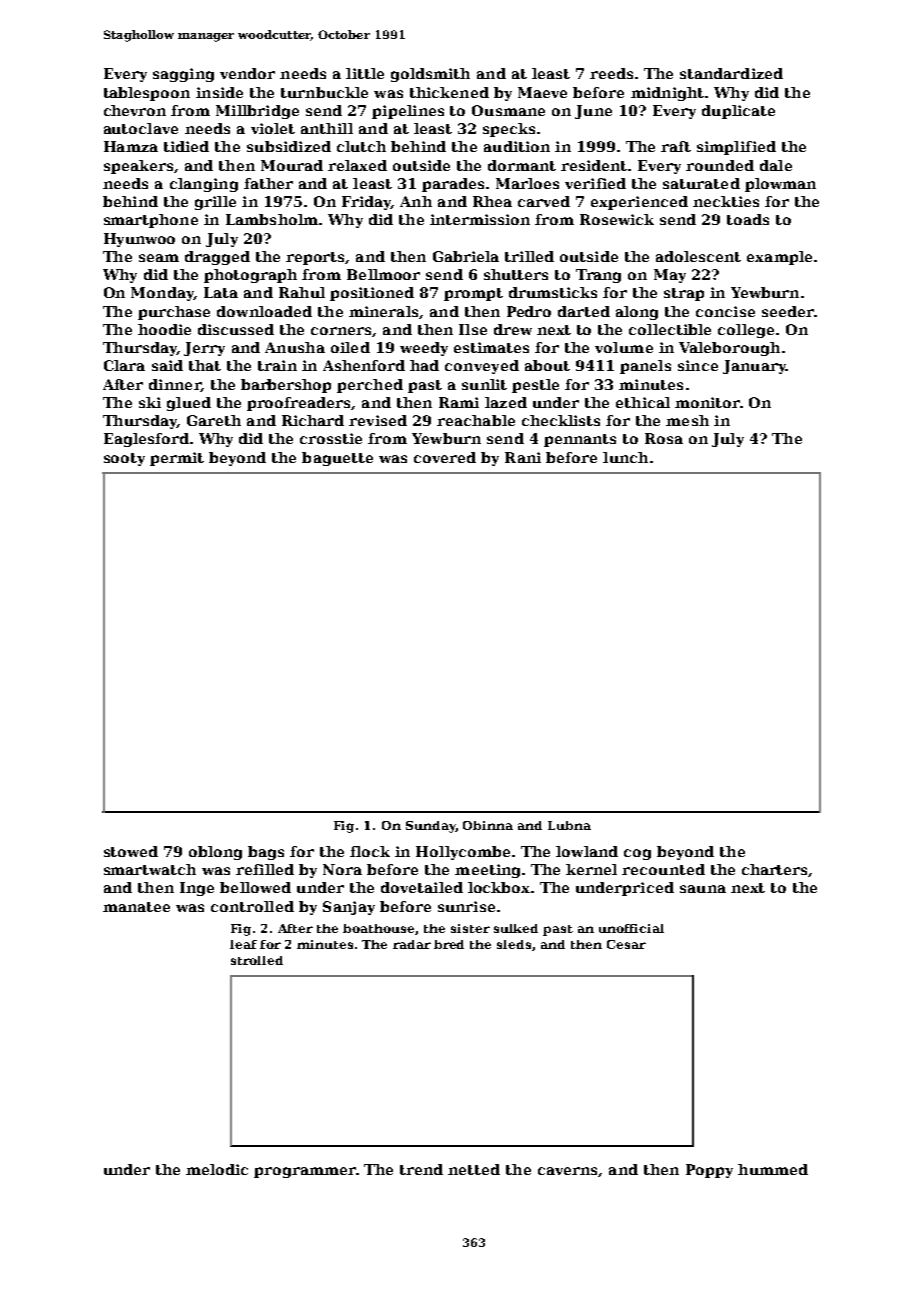  Describe the element at coordinates (147, 94) in the screenshot. I see `tablespoon` at that location.
